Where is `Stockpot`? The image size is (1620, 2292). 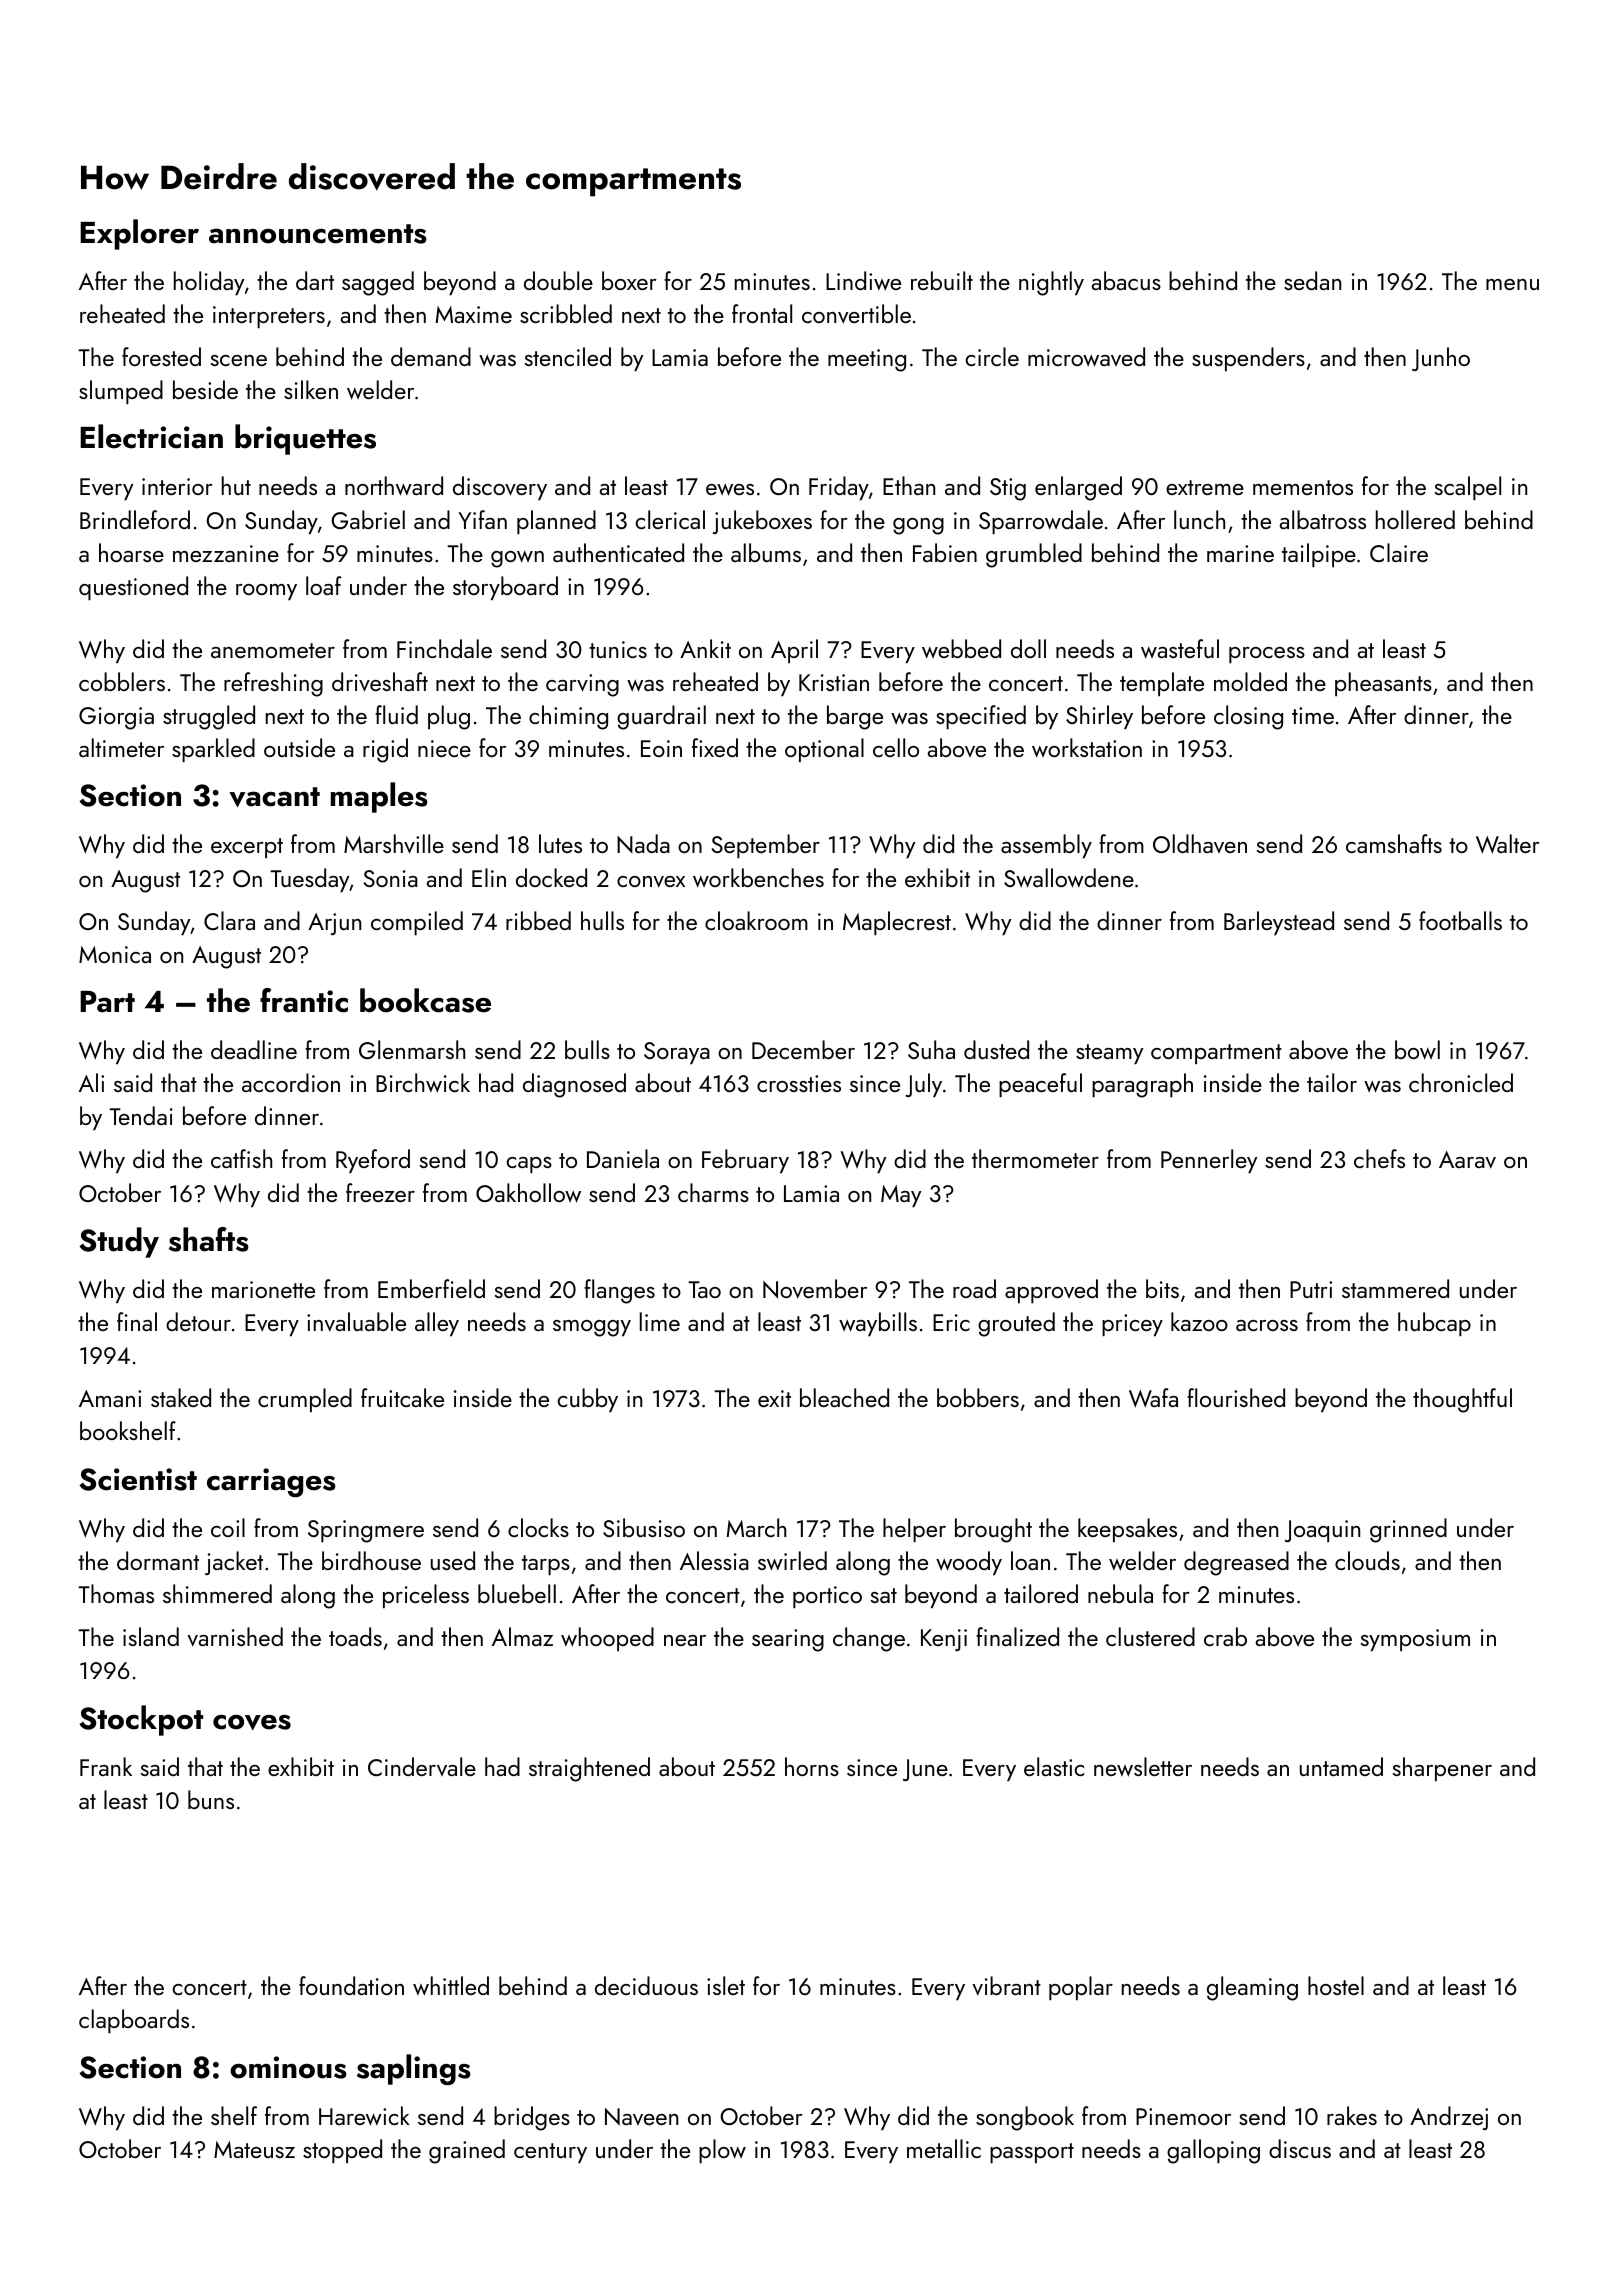
Stockpot is located at coordinates (141, 1720).
